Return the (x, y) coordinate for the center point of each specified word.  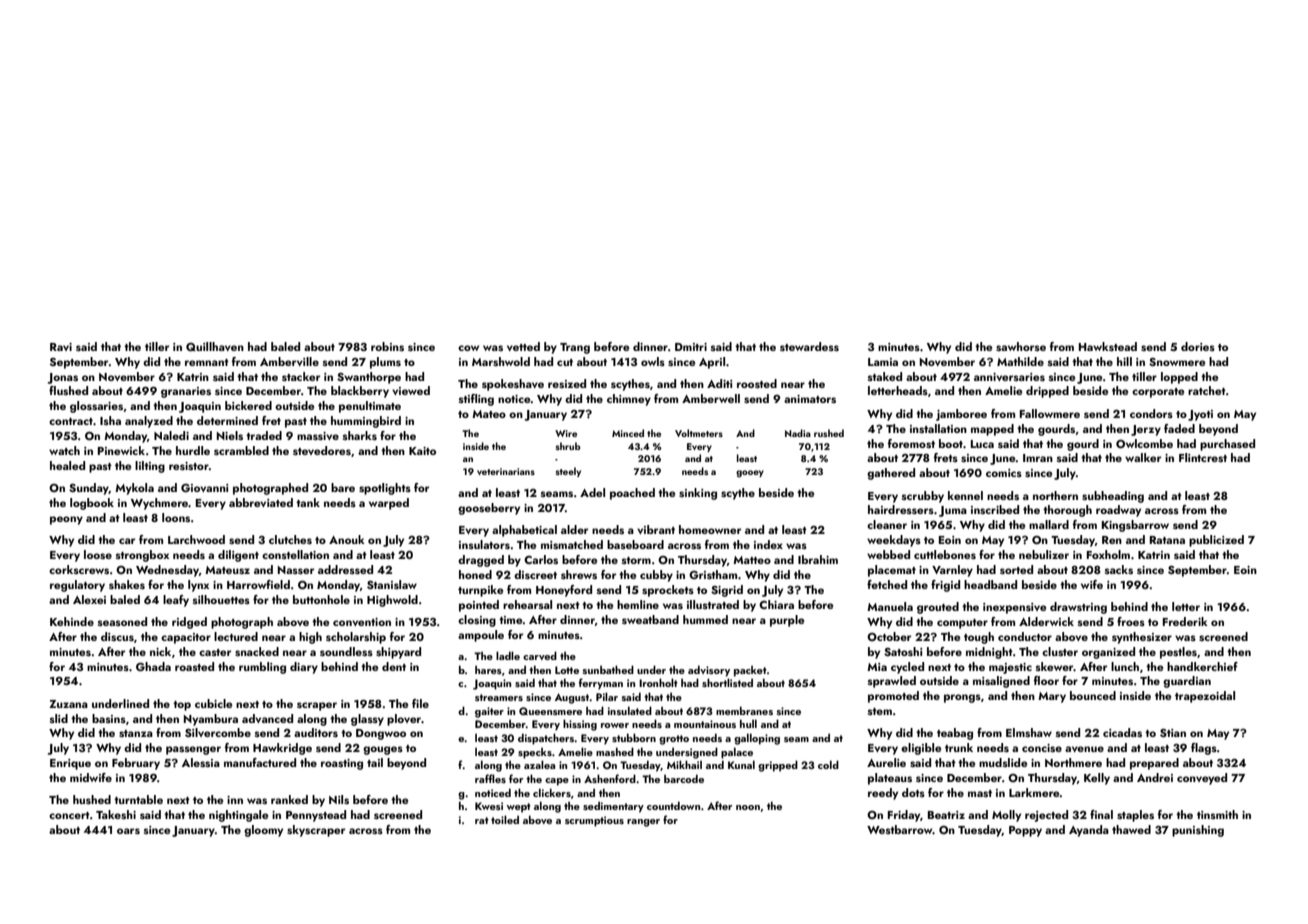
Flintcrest (1203, 457)
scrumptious (594, 821)
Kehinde (72, 621)
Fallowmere (1050, 413)
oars (128, 831)
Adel (592, 492)
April (712, 363)
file (420, 703)
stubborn (634, 737)
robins (387, 346)
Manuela (890, 606)
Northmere (1073, 762)
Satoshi (903, 651)
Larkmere (1034, 792)
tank (308, 502)
